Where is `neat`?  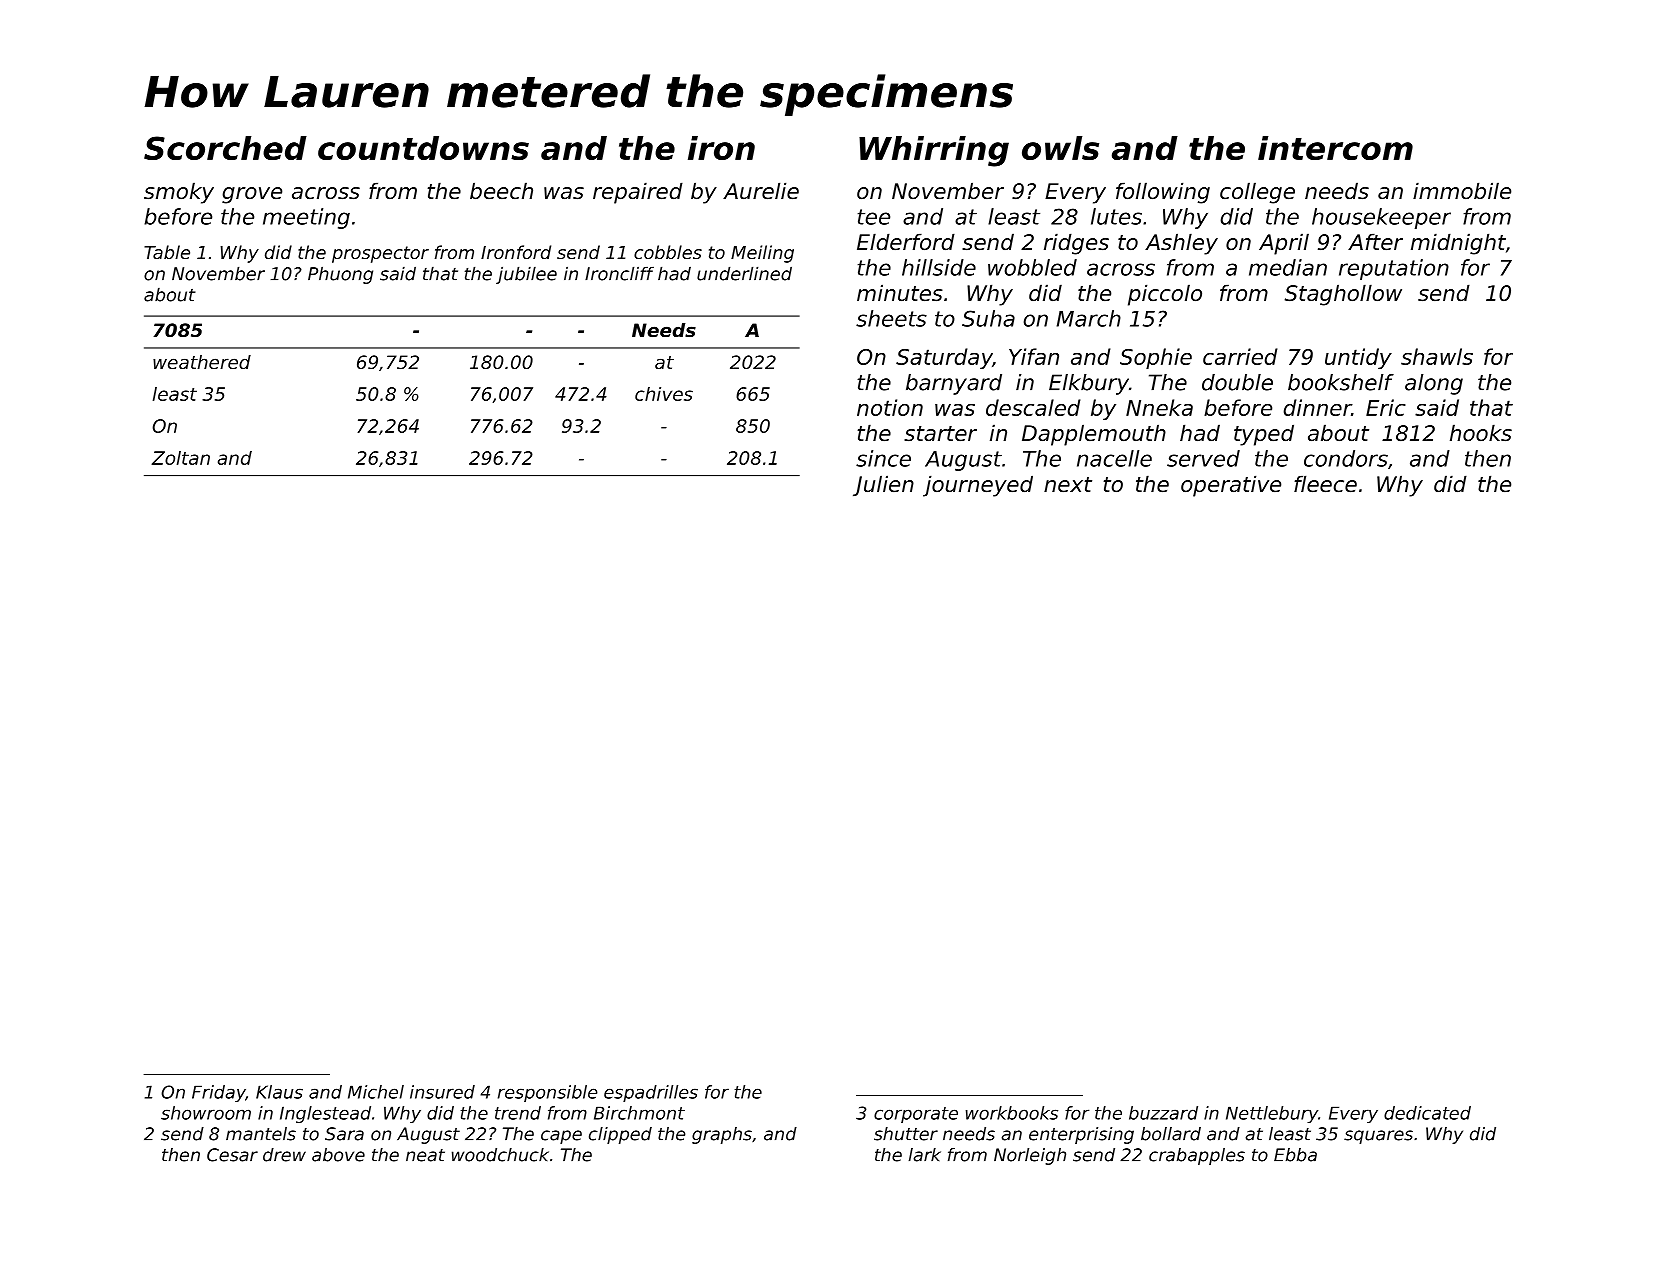
neat is located at coordinates (425, 1155).
